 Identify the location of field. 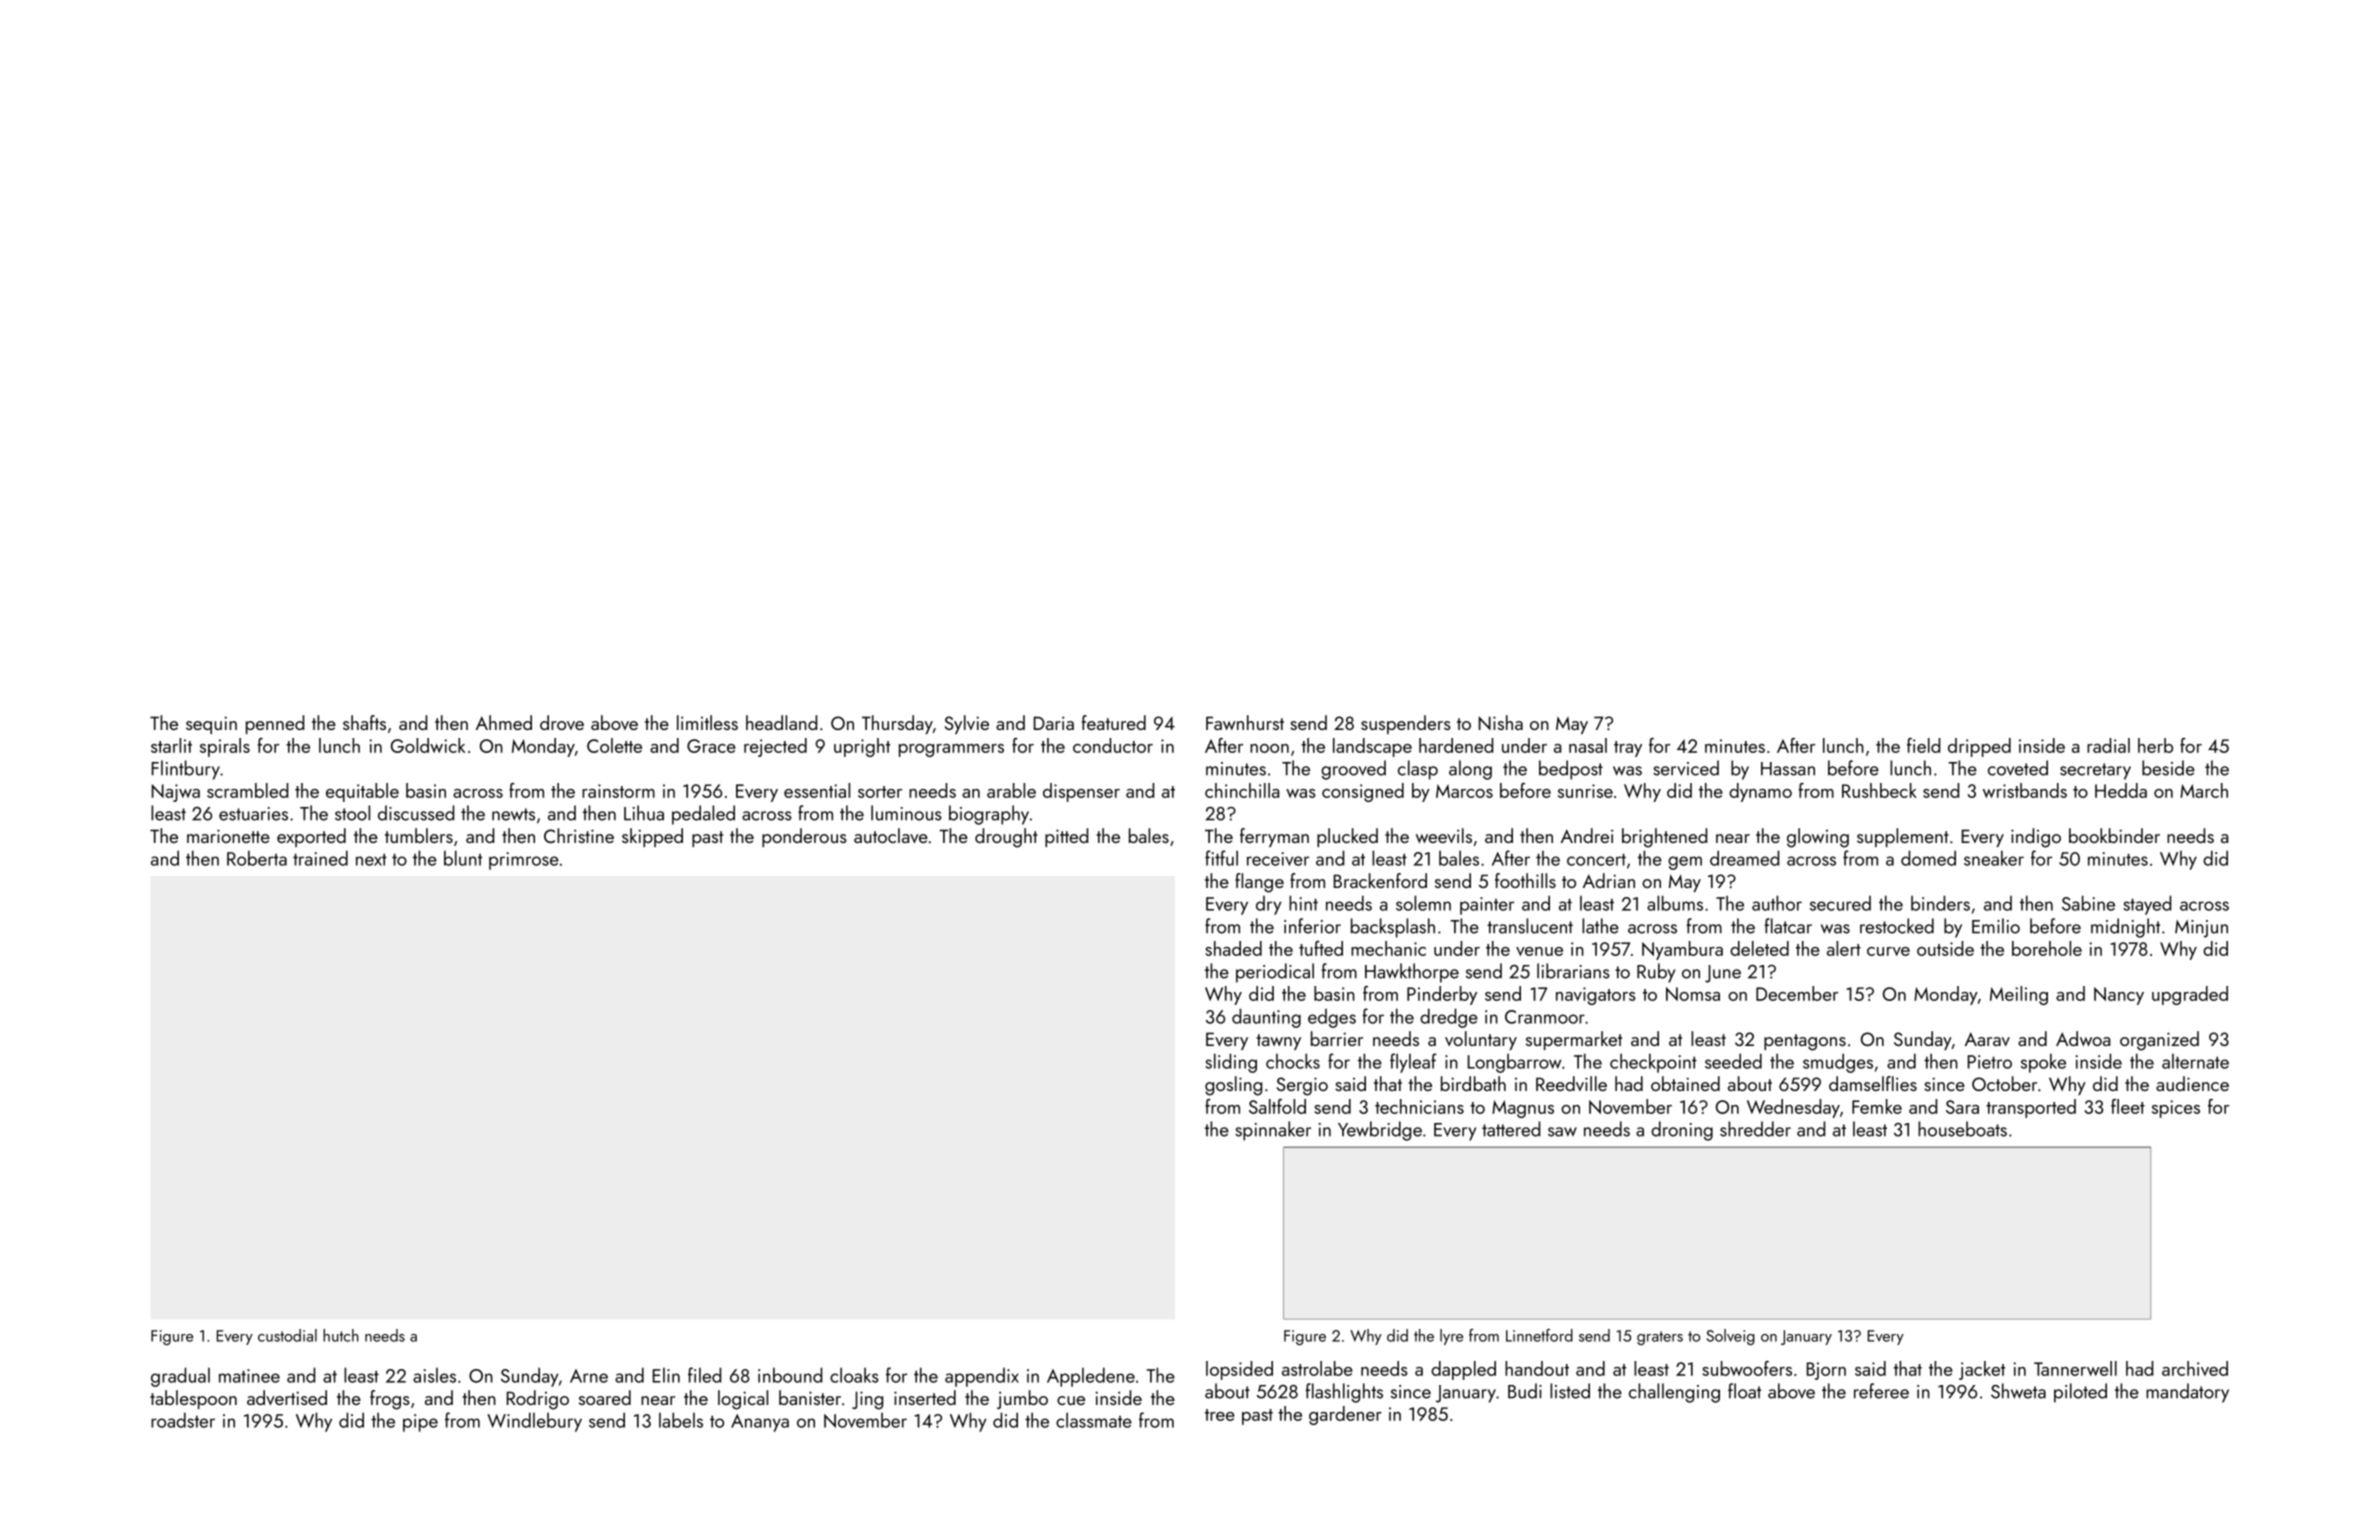
(1923, 745).
